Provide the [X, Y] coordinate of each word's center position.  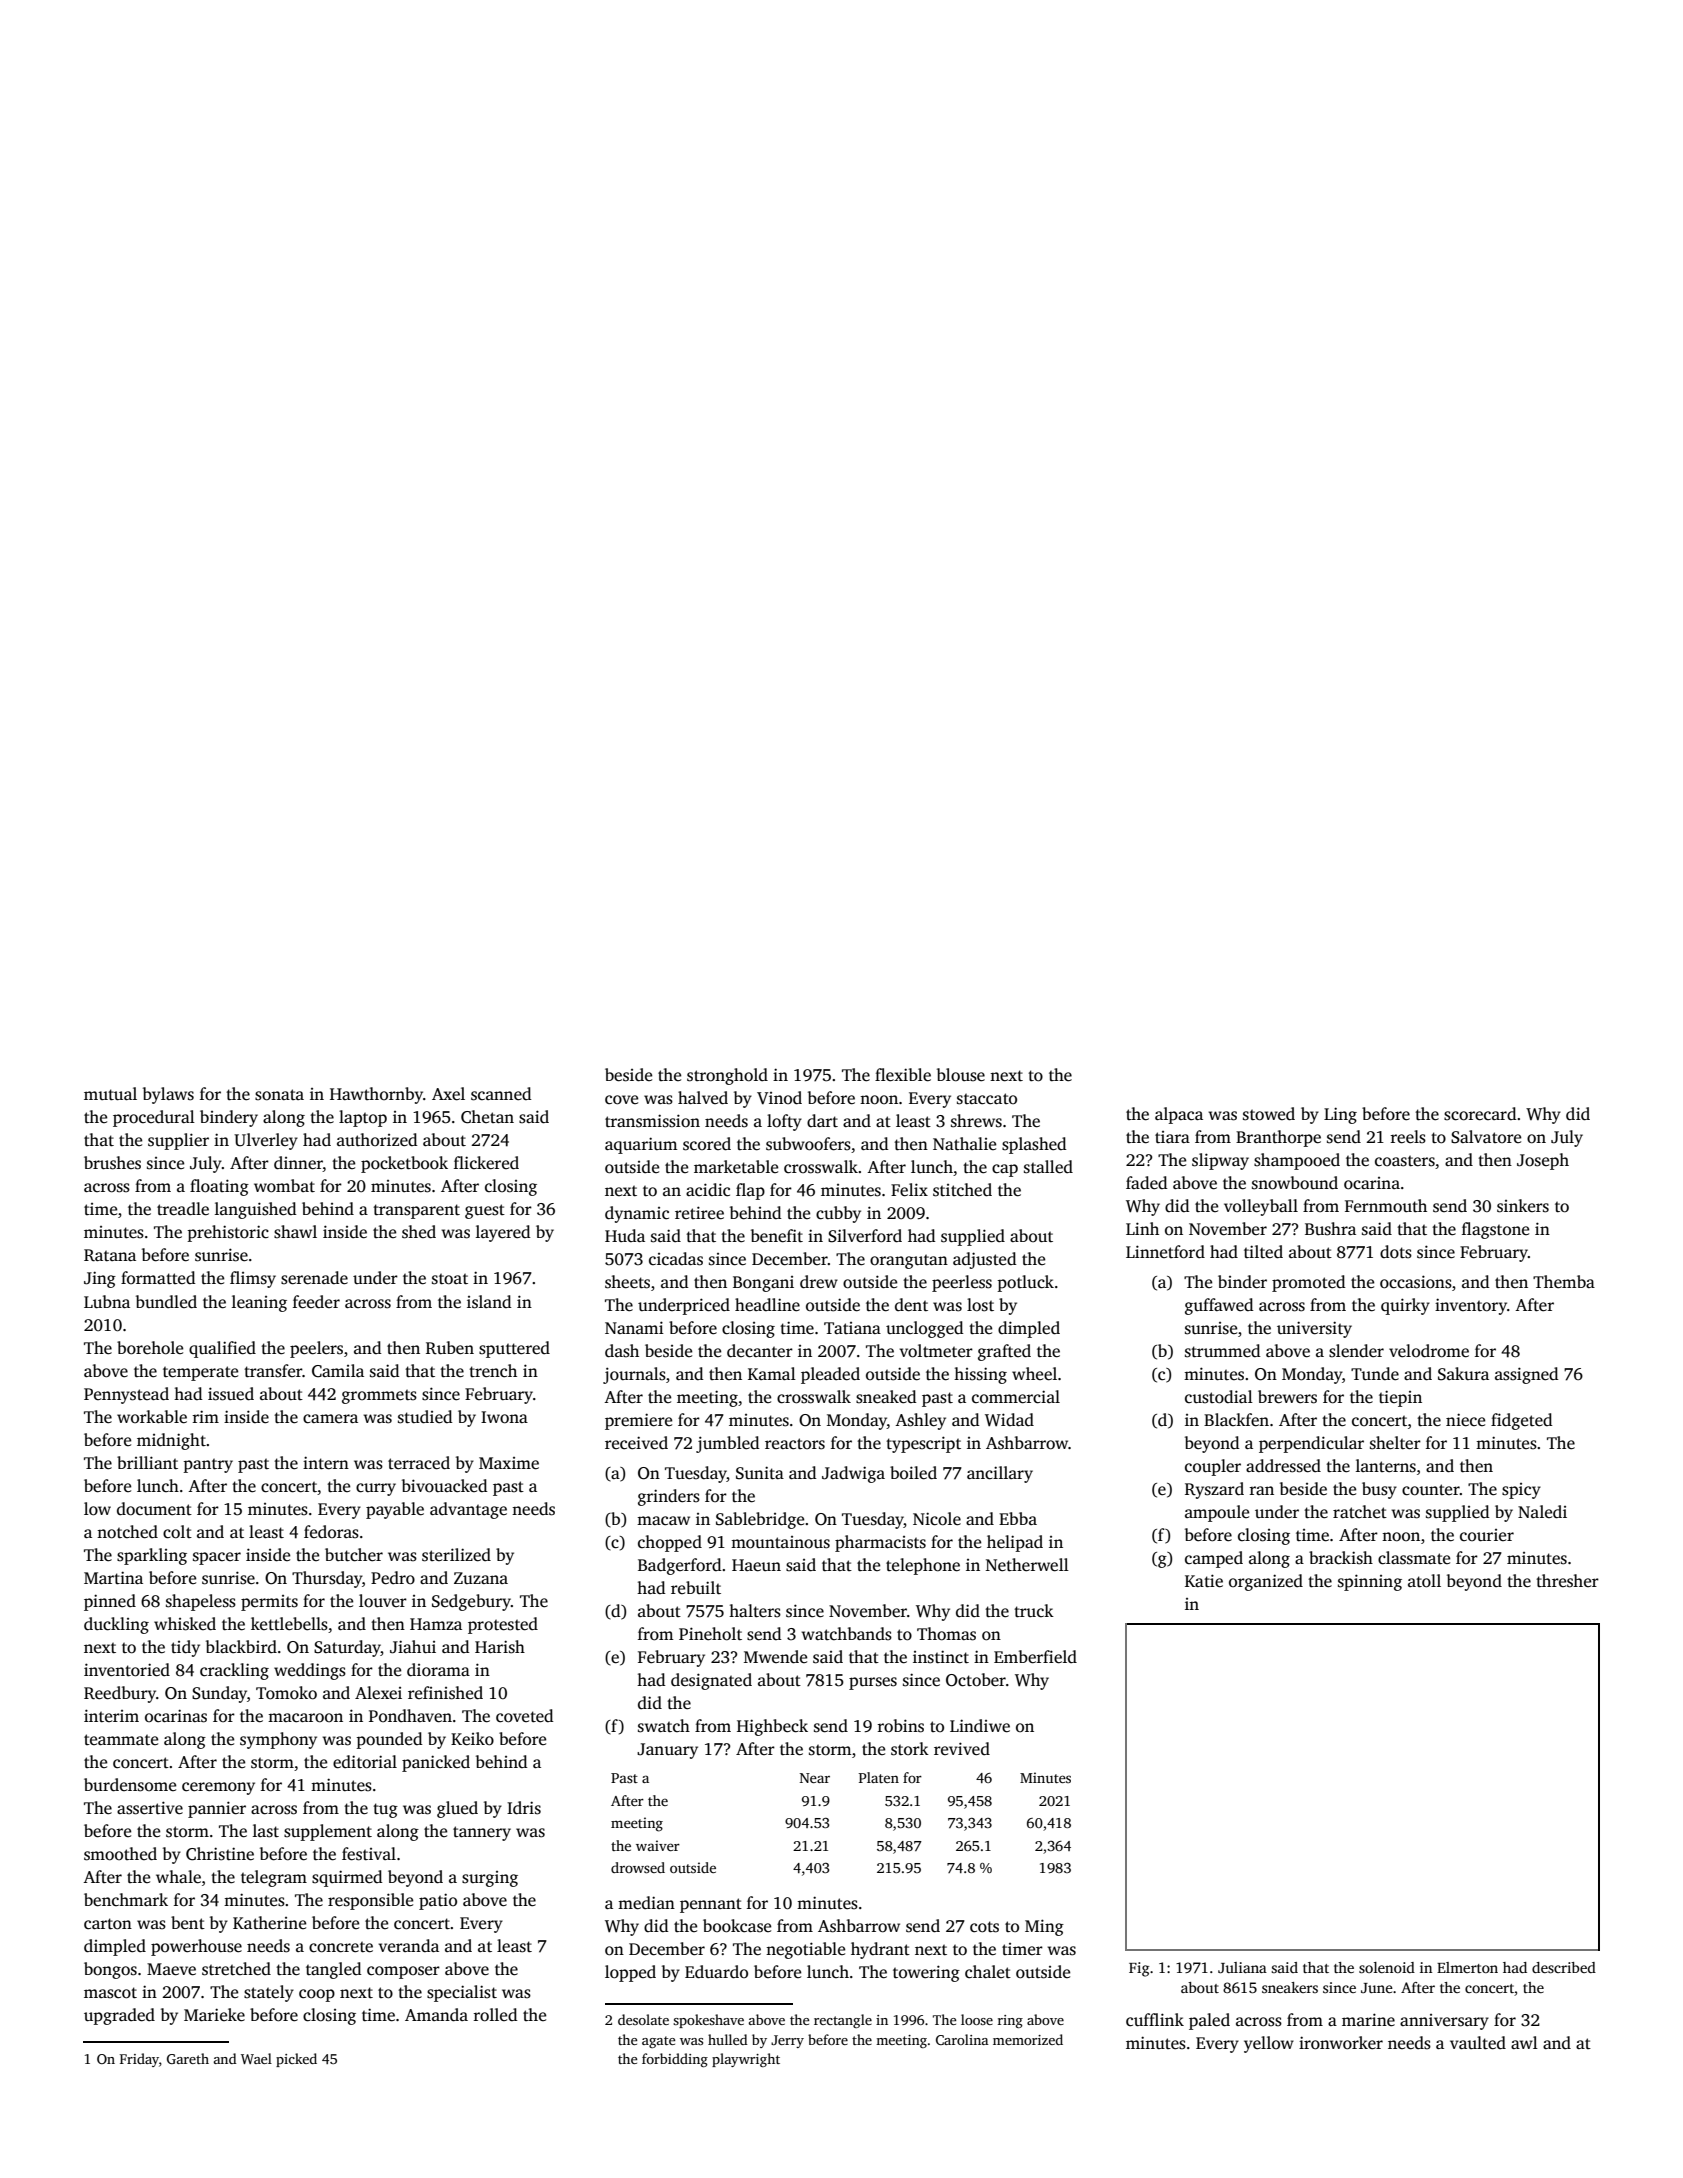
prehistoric [228, 1233]
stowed [1269, 1114]
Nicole [937, 1519]
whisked [185, 1624]
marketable [736, 1167]
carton [108, 1924]
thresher [1567, 1581]
